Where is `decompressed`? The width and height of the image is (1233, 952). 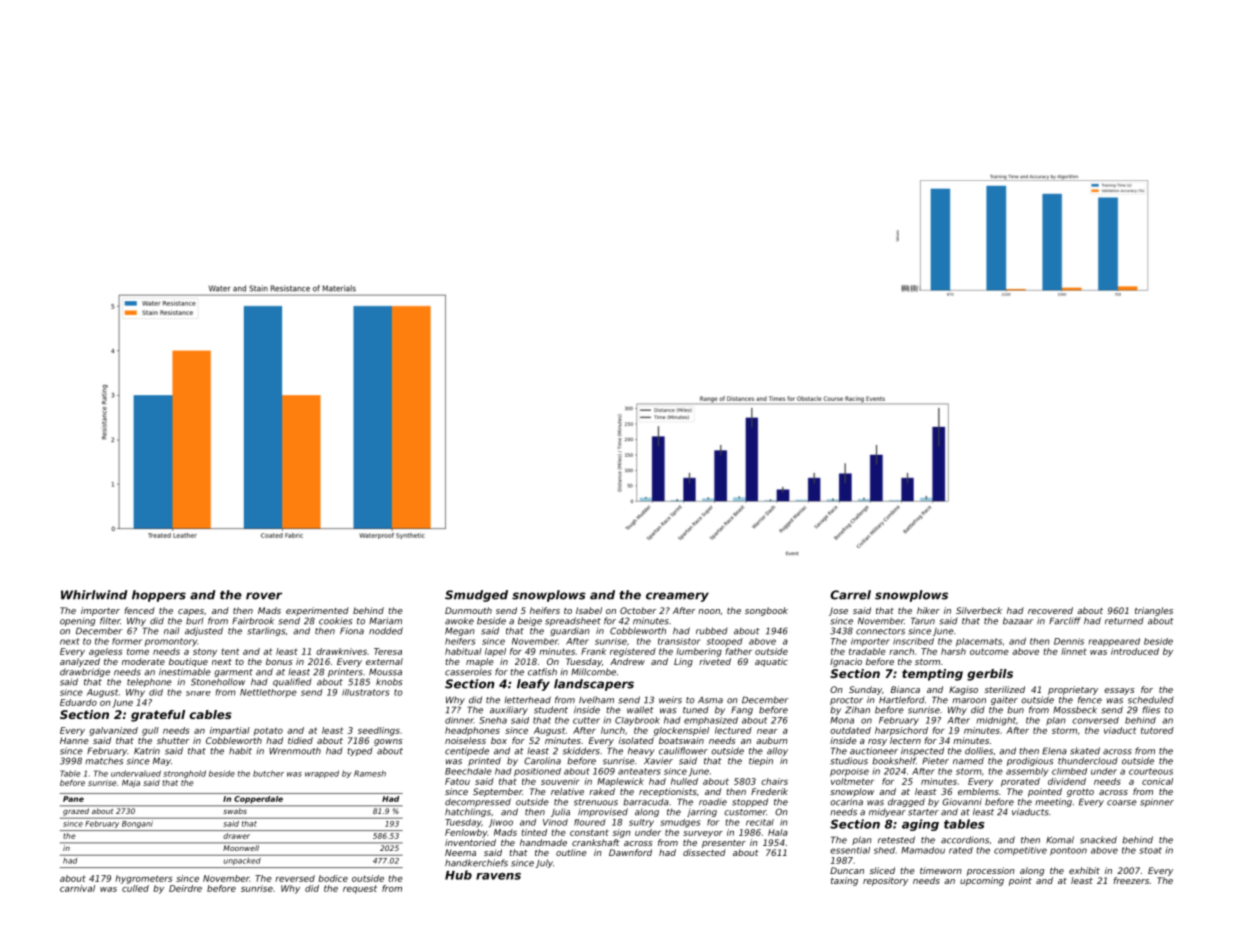
decompressed is located at coordinates (478, 802).
